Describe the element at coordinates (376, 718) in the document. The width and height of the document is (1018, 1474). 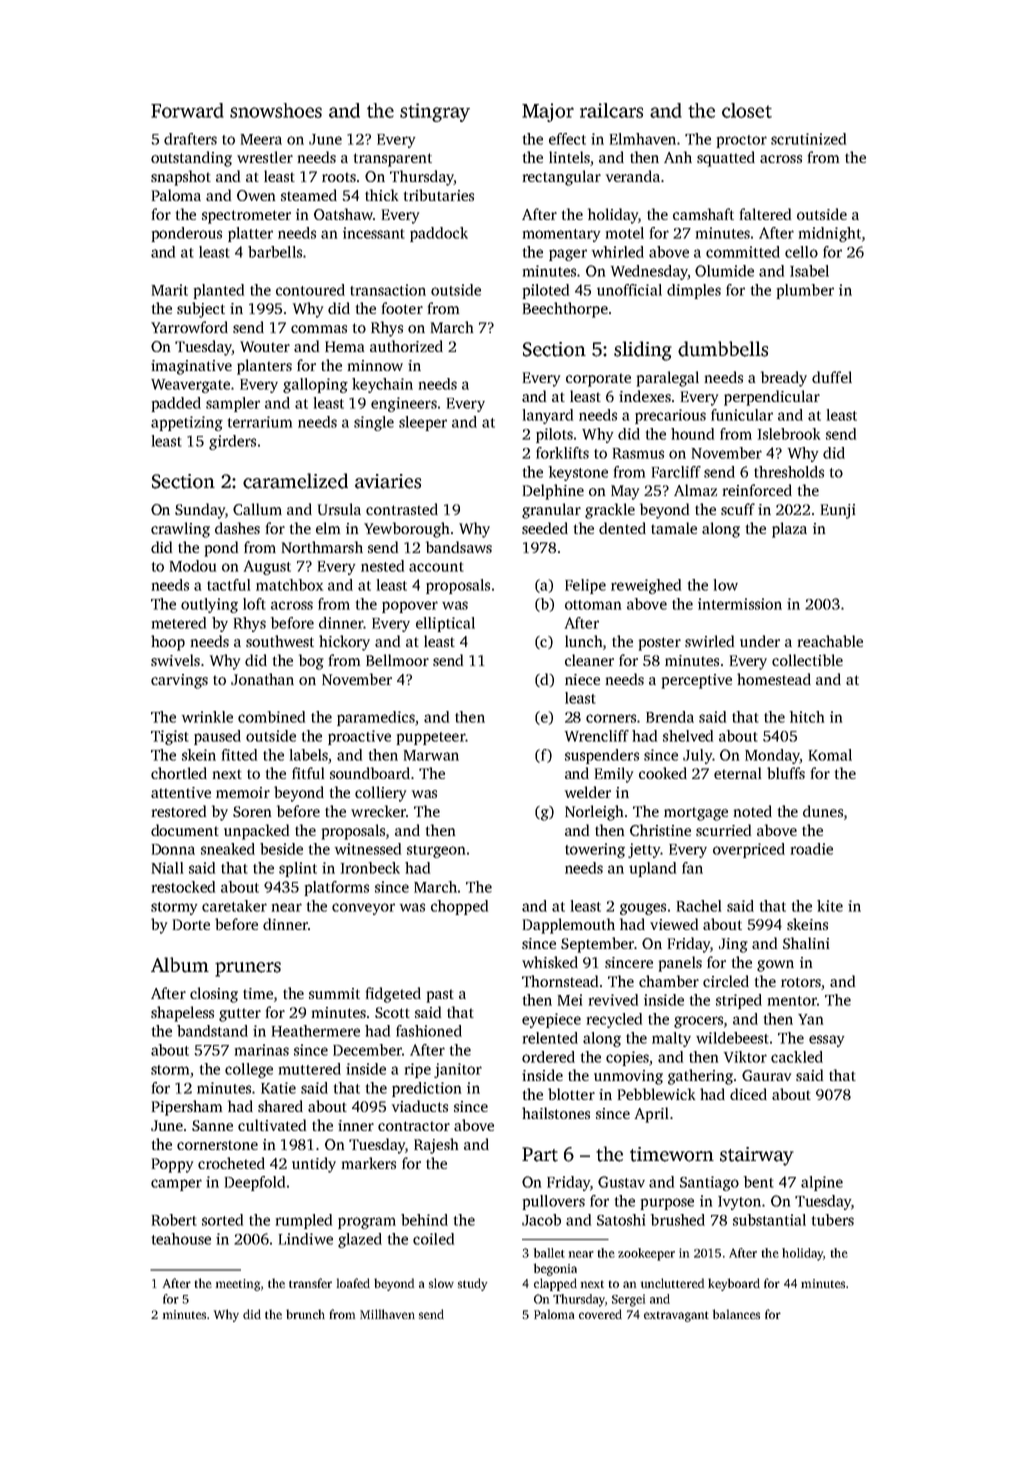
I see `paramedics` at that location.
